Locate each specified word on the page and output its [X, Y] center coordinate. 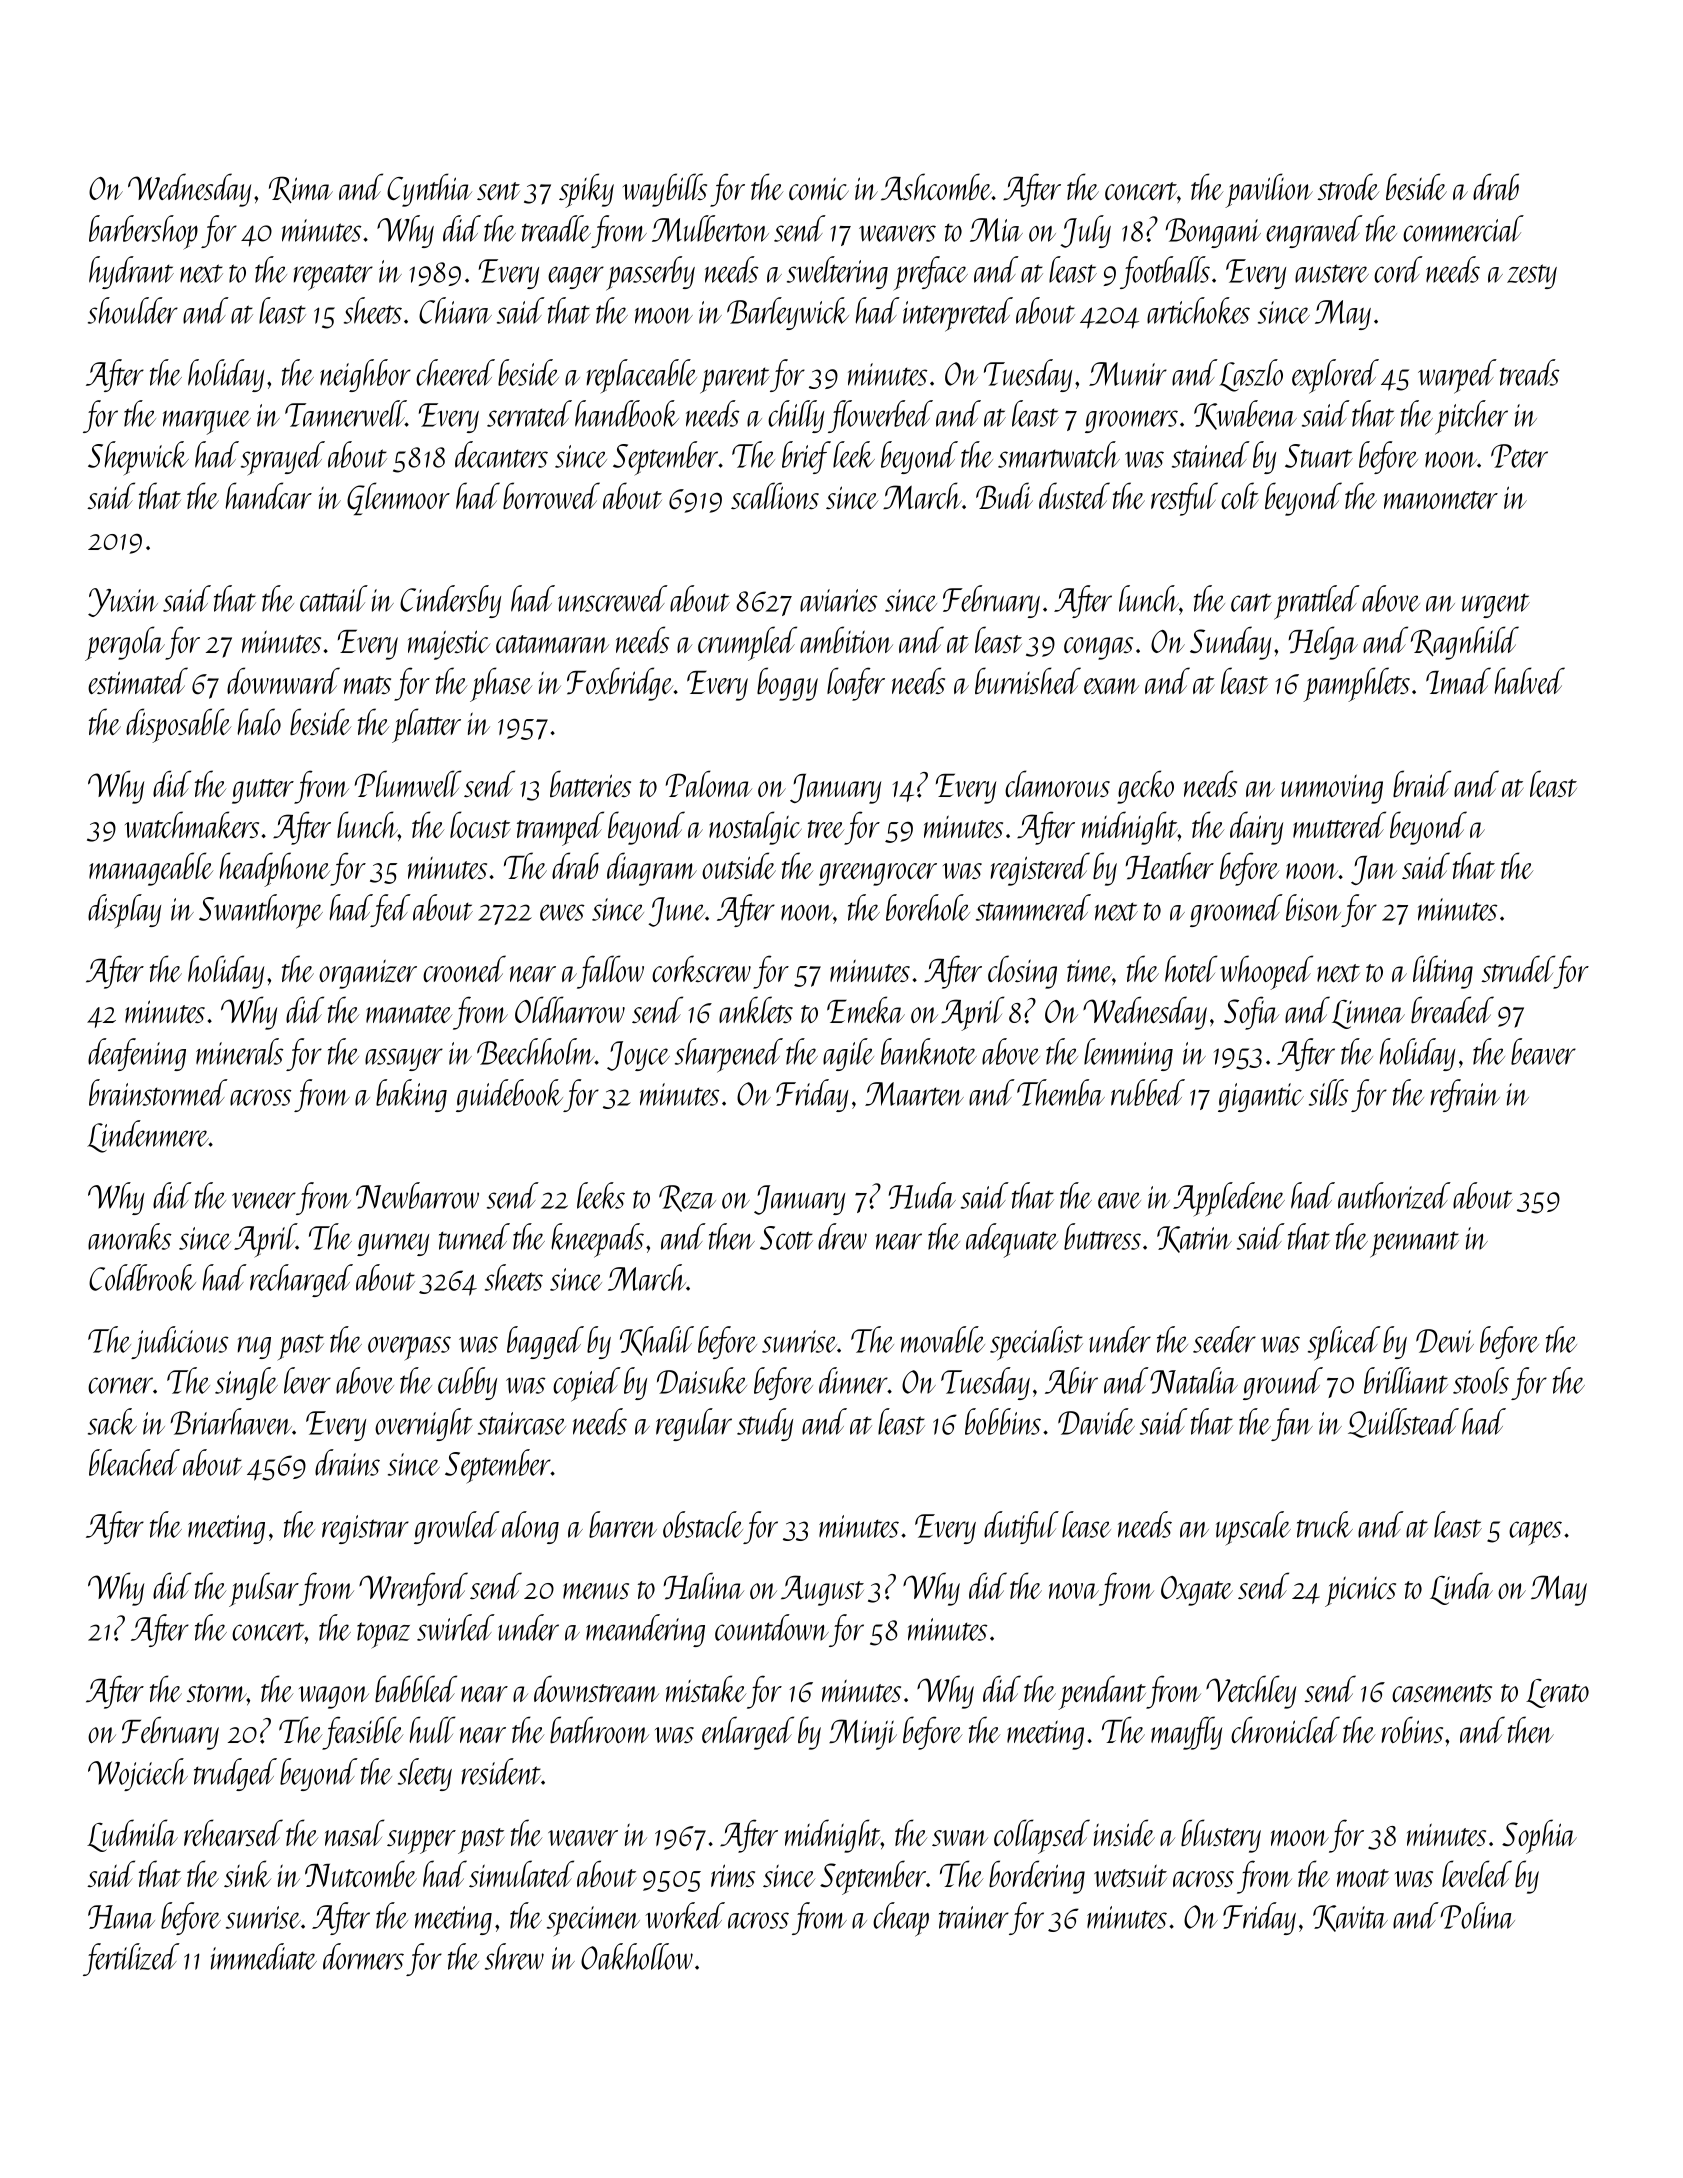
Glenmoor [398, 498]
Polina [1478, 1915]
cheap [901, 1919]
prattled [1317, 602]
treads [1529, 372]
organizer [368, 974]
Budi [1004, 495]
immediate [264, 1956]
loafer [856, 684]
